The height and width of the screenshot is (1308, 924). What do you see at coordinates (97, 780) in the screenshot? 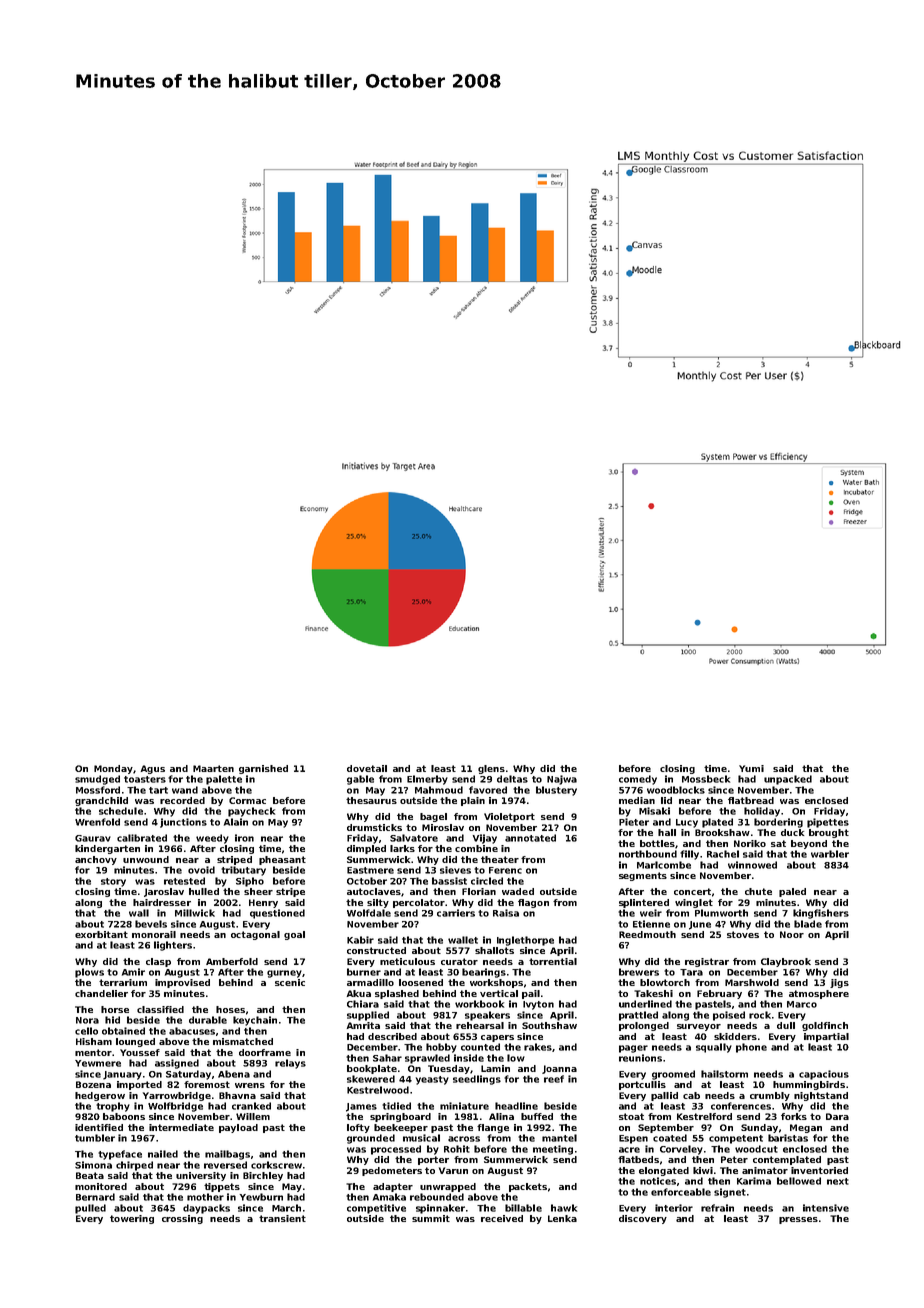
I see `smudged` at bounding box center [97, 780].
